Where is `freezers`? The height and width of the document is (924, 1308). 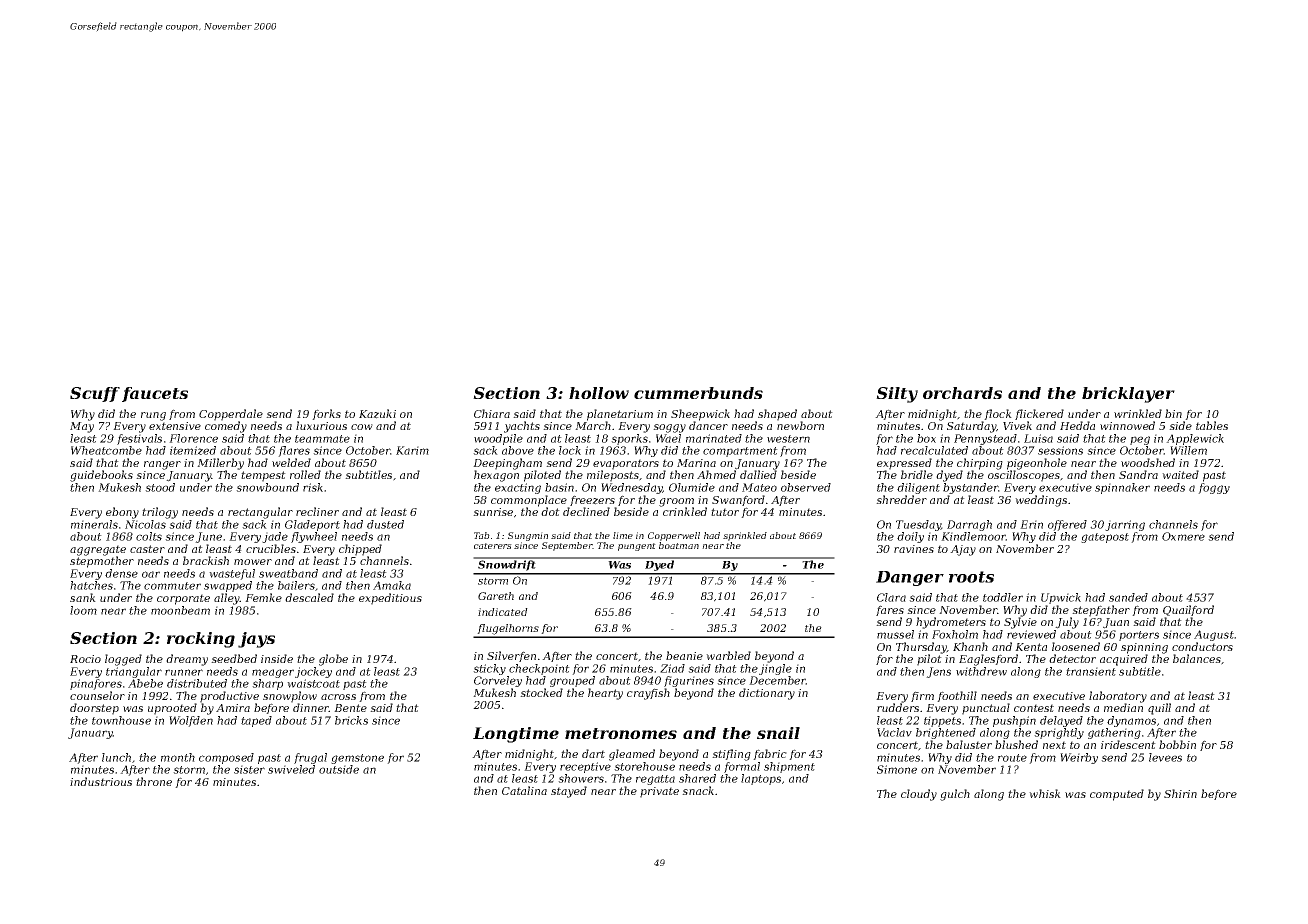 freezers is located at coordinates (592, 500).
